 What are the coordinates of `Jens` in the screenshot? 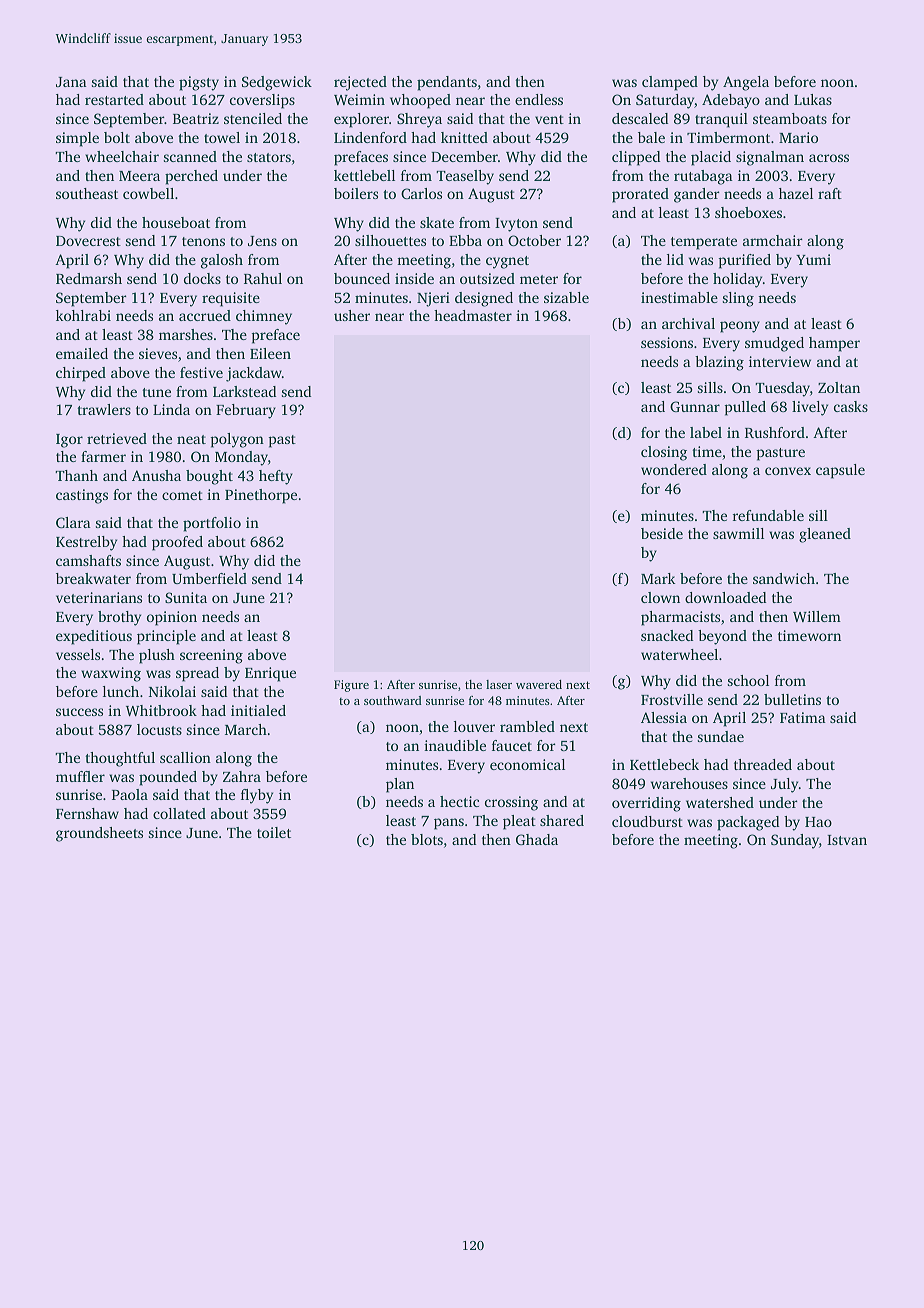 It's located at (262, 241).
